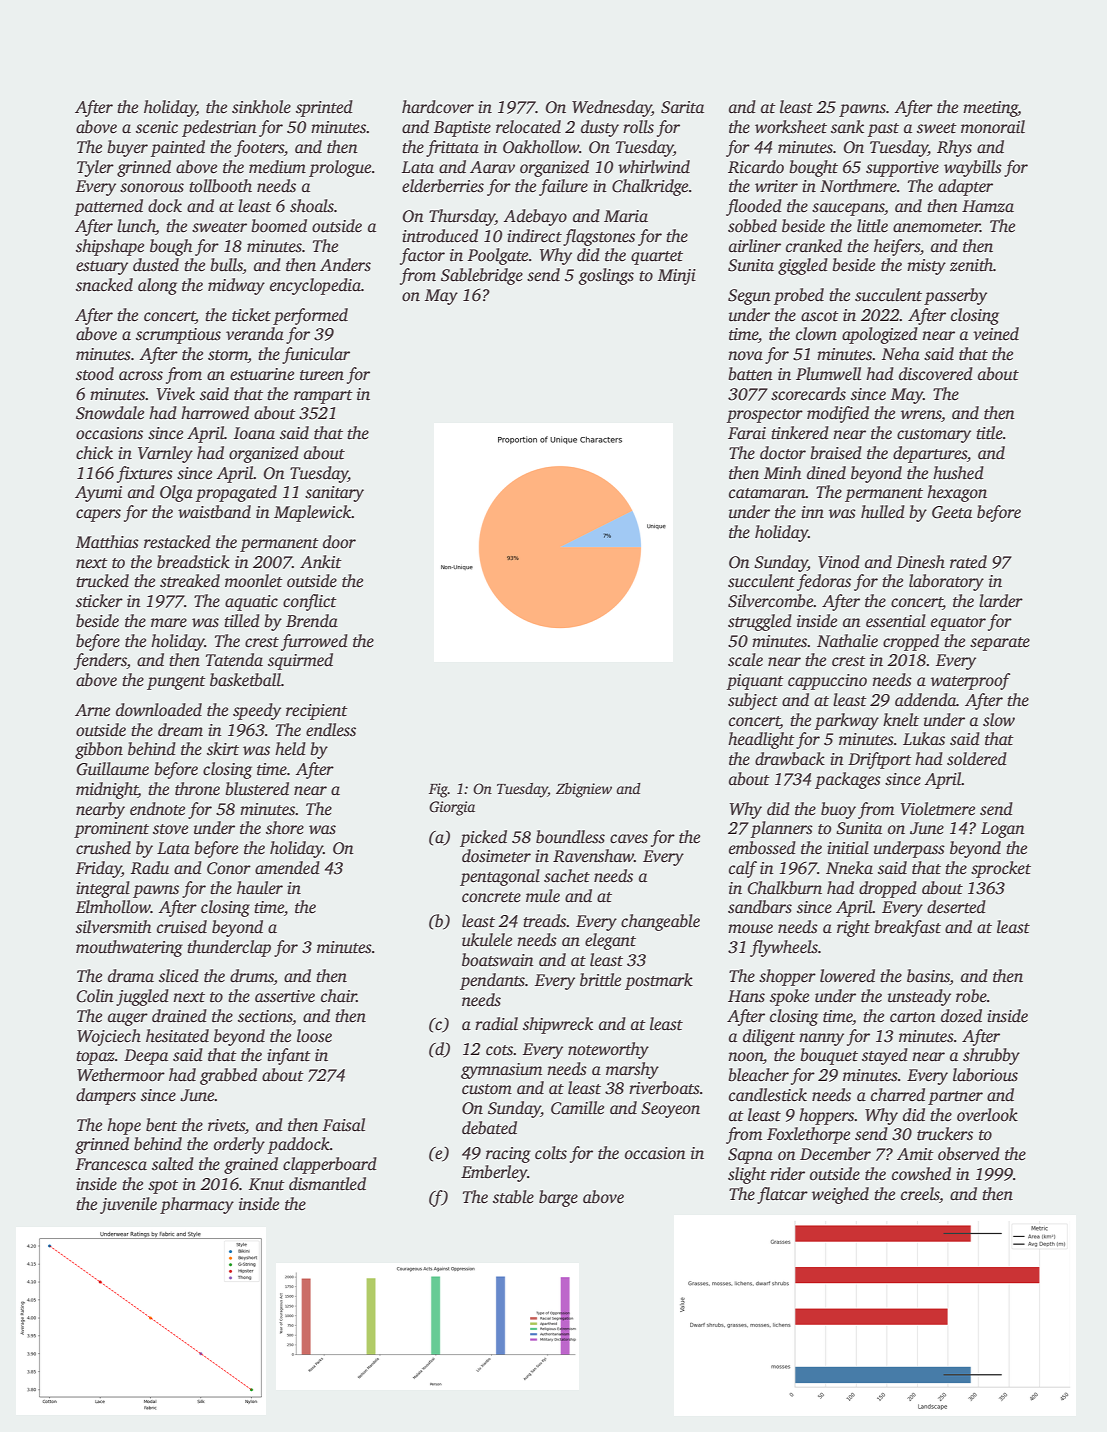 This screenshot has width=1107, height=1432. I want to click on fedoras, so click(824, 582).
